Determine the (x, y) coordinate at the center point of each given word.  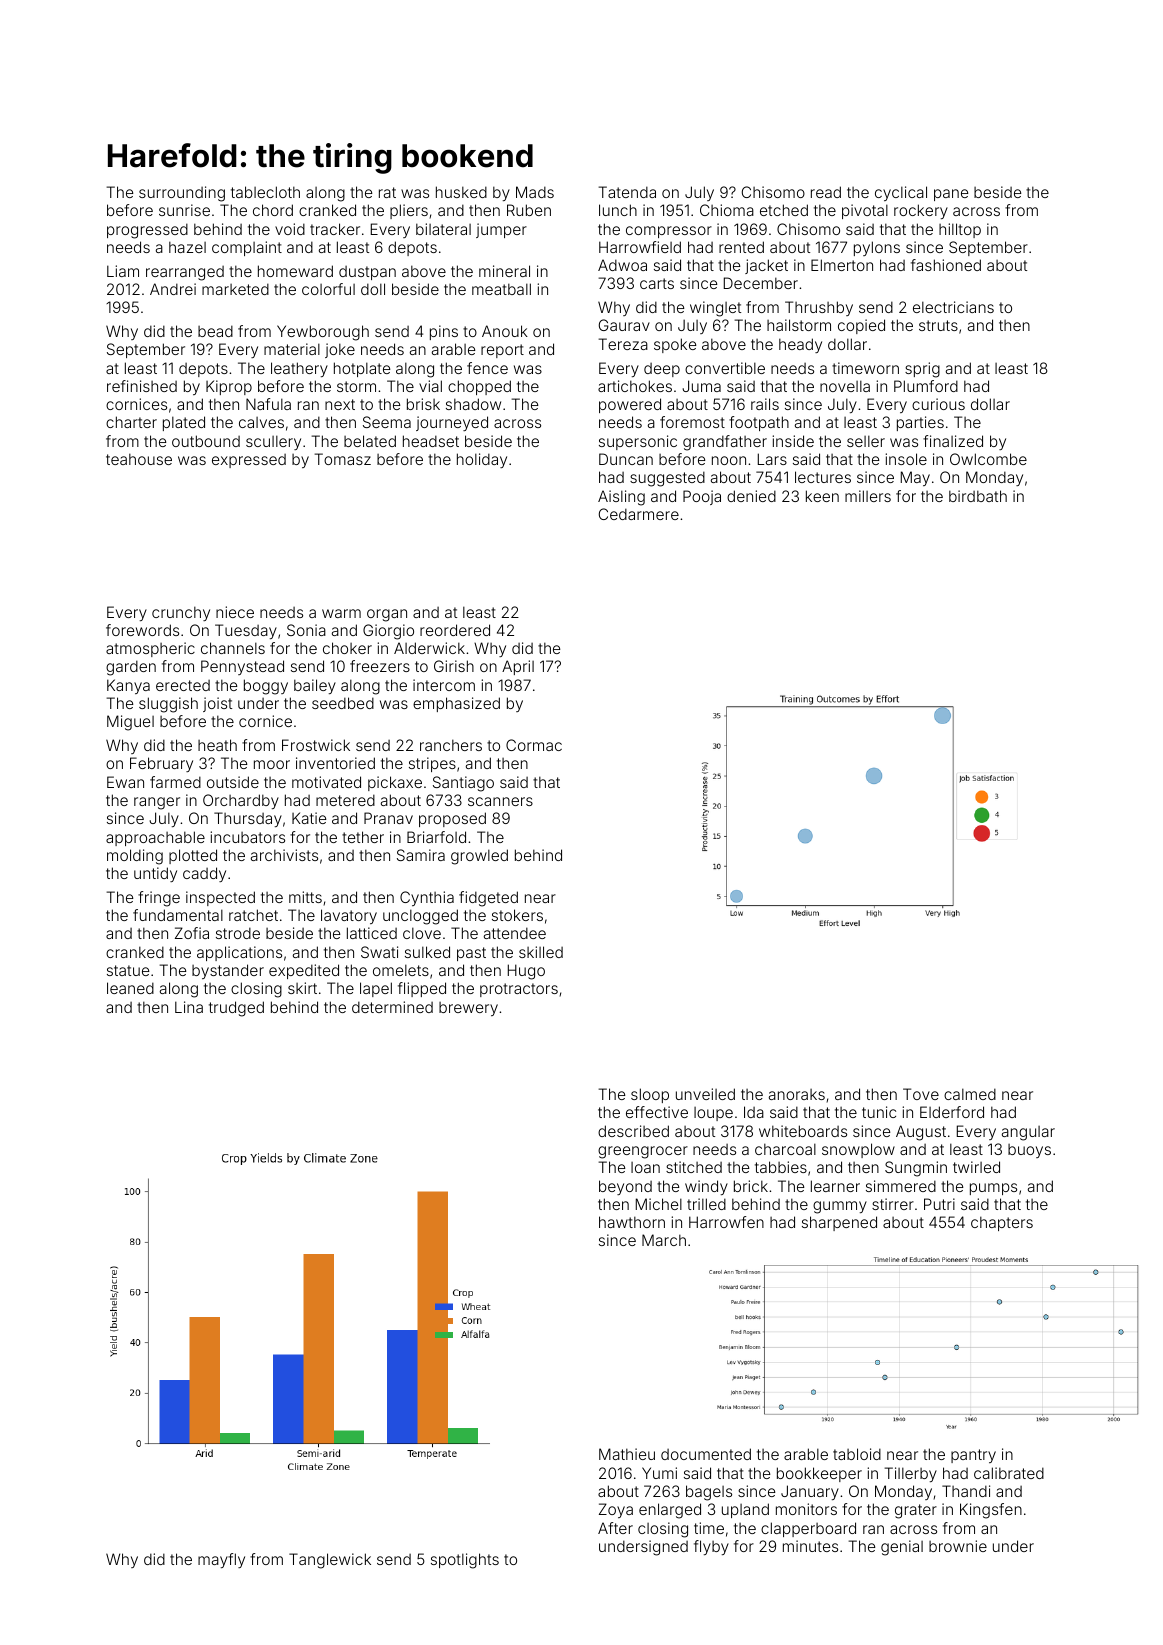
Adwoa (622, 265)
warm (341, 613)
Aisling (621, 498)
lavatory (349, 916)
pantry (973, 1456)
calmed (970, 1094)
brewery (468, 1009)
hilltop (960, 230)
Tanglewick (330, 1561)
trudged (236, 1009)
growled (479, 857)
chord (273, 210)
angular (1028, 1133)
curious (938, 404)
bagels (709, 1493)
